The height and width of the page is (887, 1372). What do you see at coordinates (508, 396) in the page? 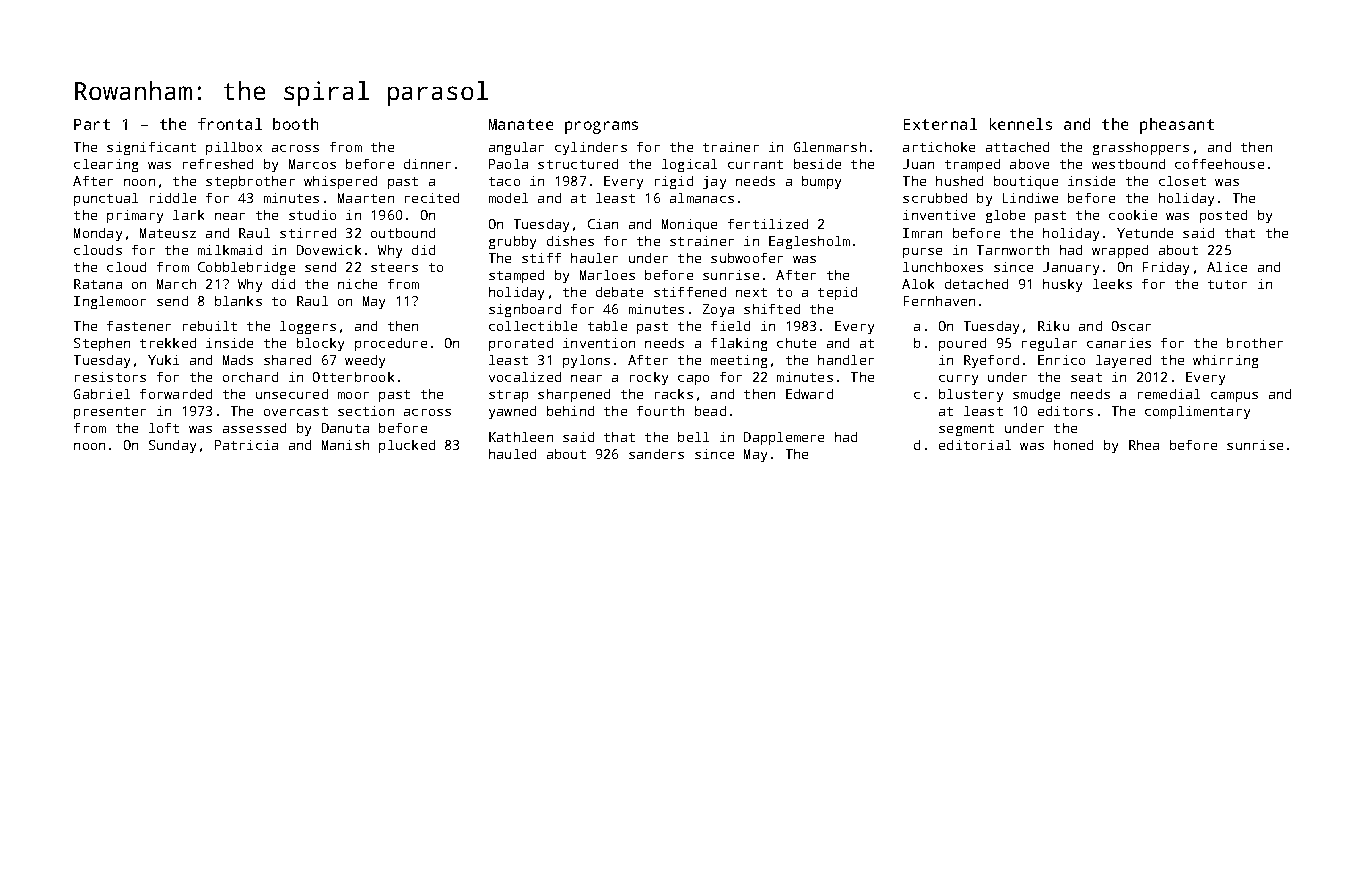
I see `strap` at bounding box center [508, 396].
